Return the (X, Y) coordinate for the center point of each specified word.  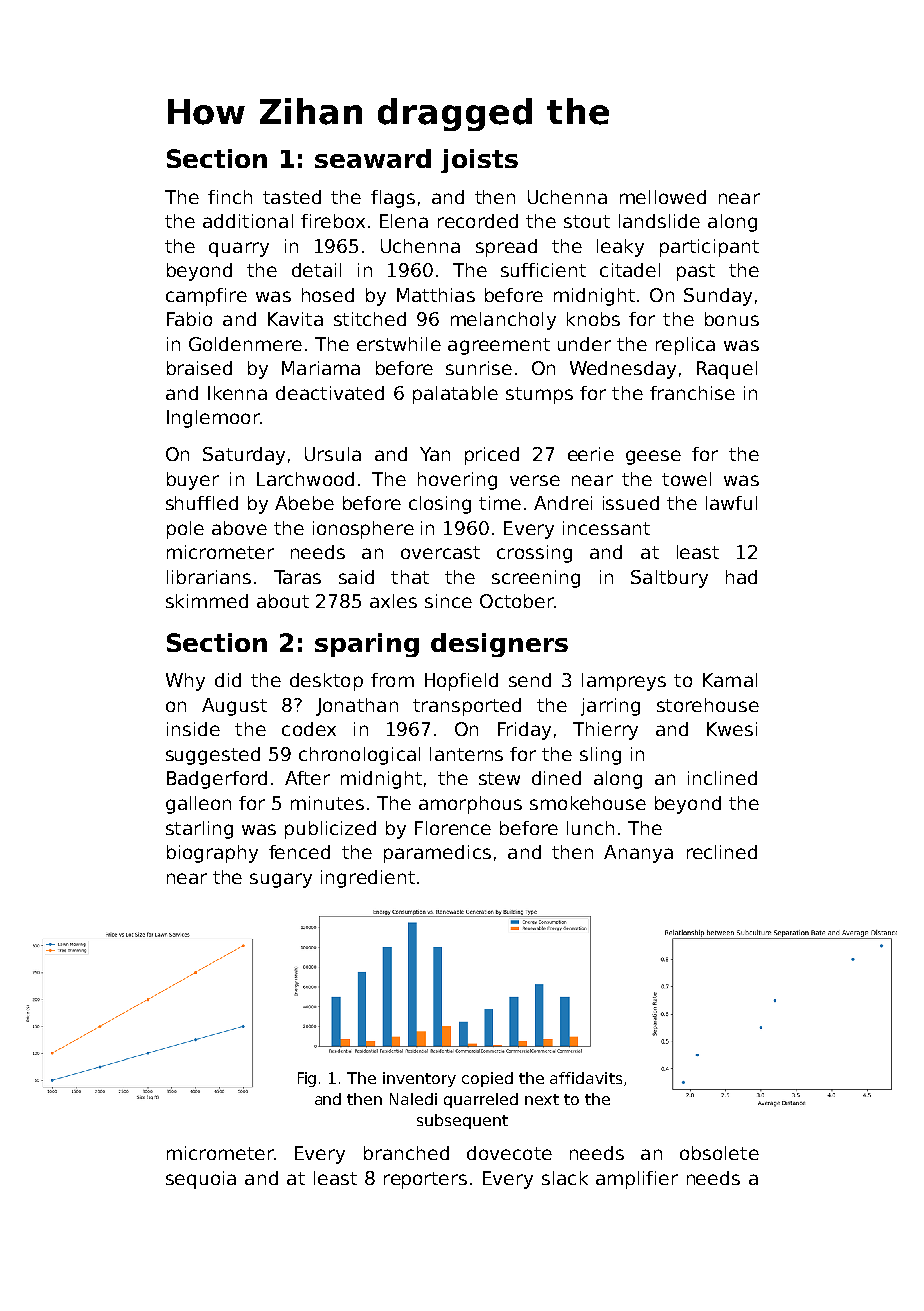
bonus (732, 319)
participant (709, 248)
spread (506, 248)
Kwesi (732, 729)
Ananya (638, 854)
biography (212, 854)
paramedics (437, 854)
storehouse (708, 705)
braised (199, 368)
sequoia (201, 1180)
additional (248, 221)
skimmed (207, 601)
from (392, 680)
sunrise (479, 368)
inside (193, 729)
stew (499, 778)
